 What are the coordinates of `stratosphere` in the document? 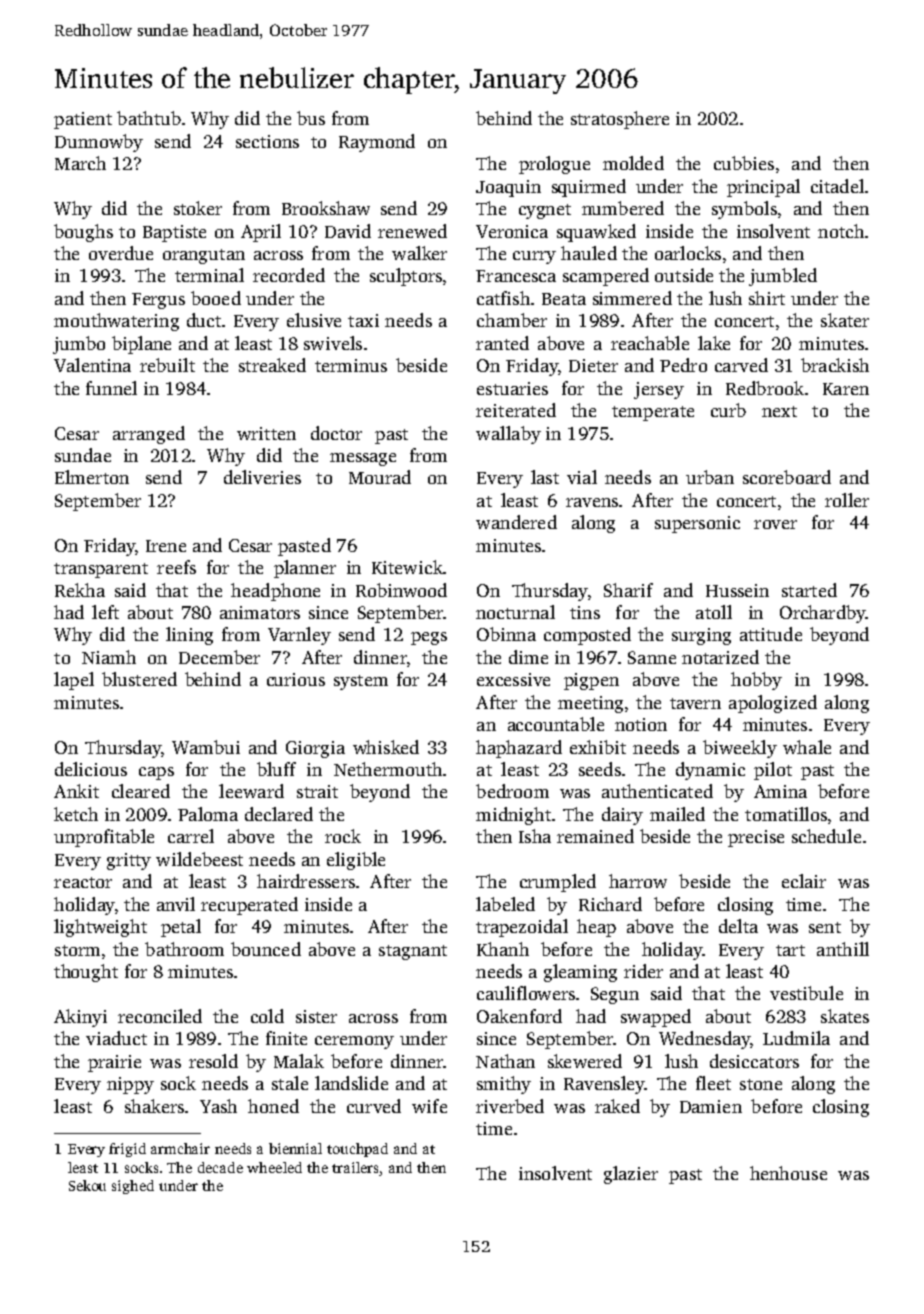 It's located at (620, 120).
